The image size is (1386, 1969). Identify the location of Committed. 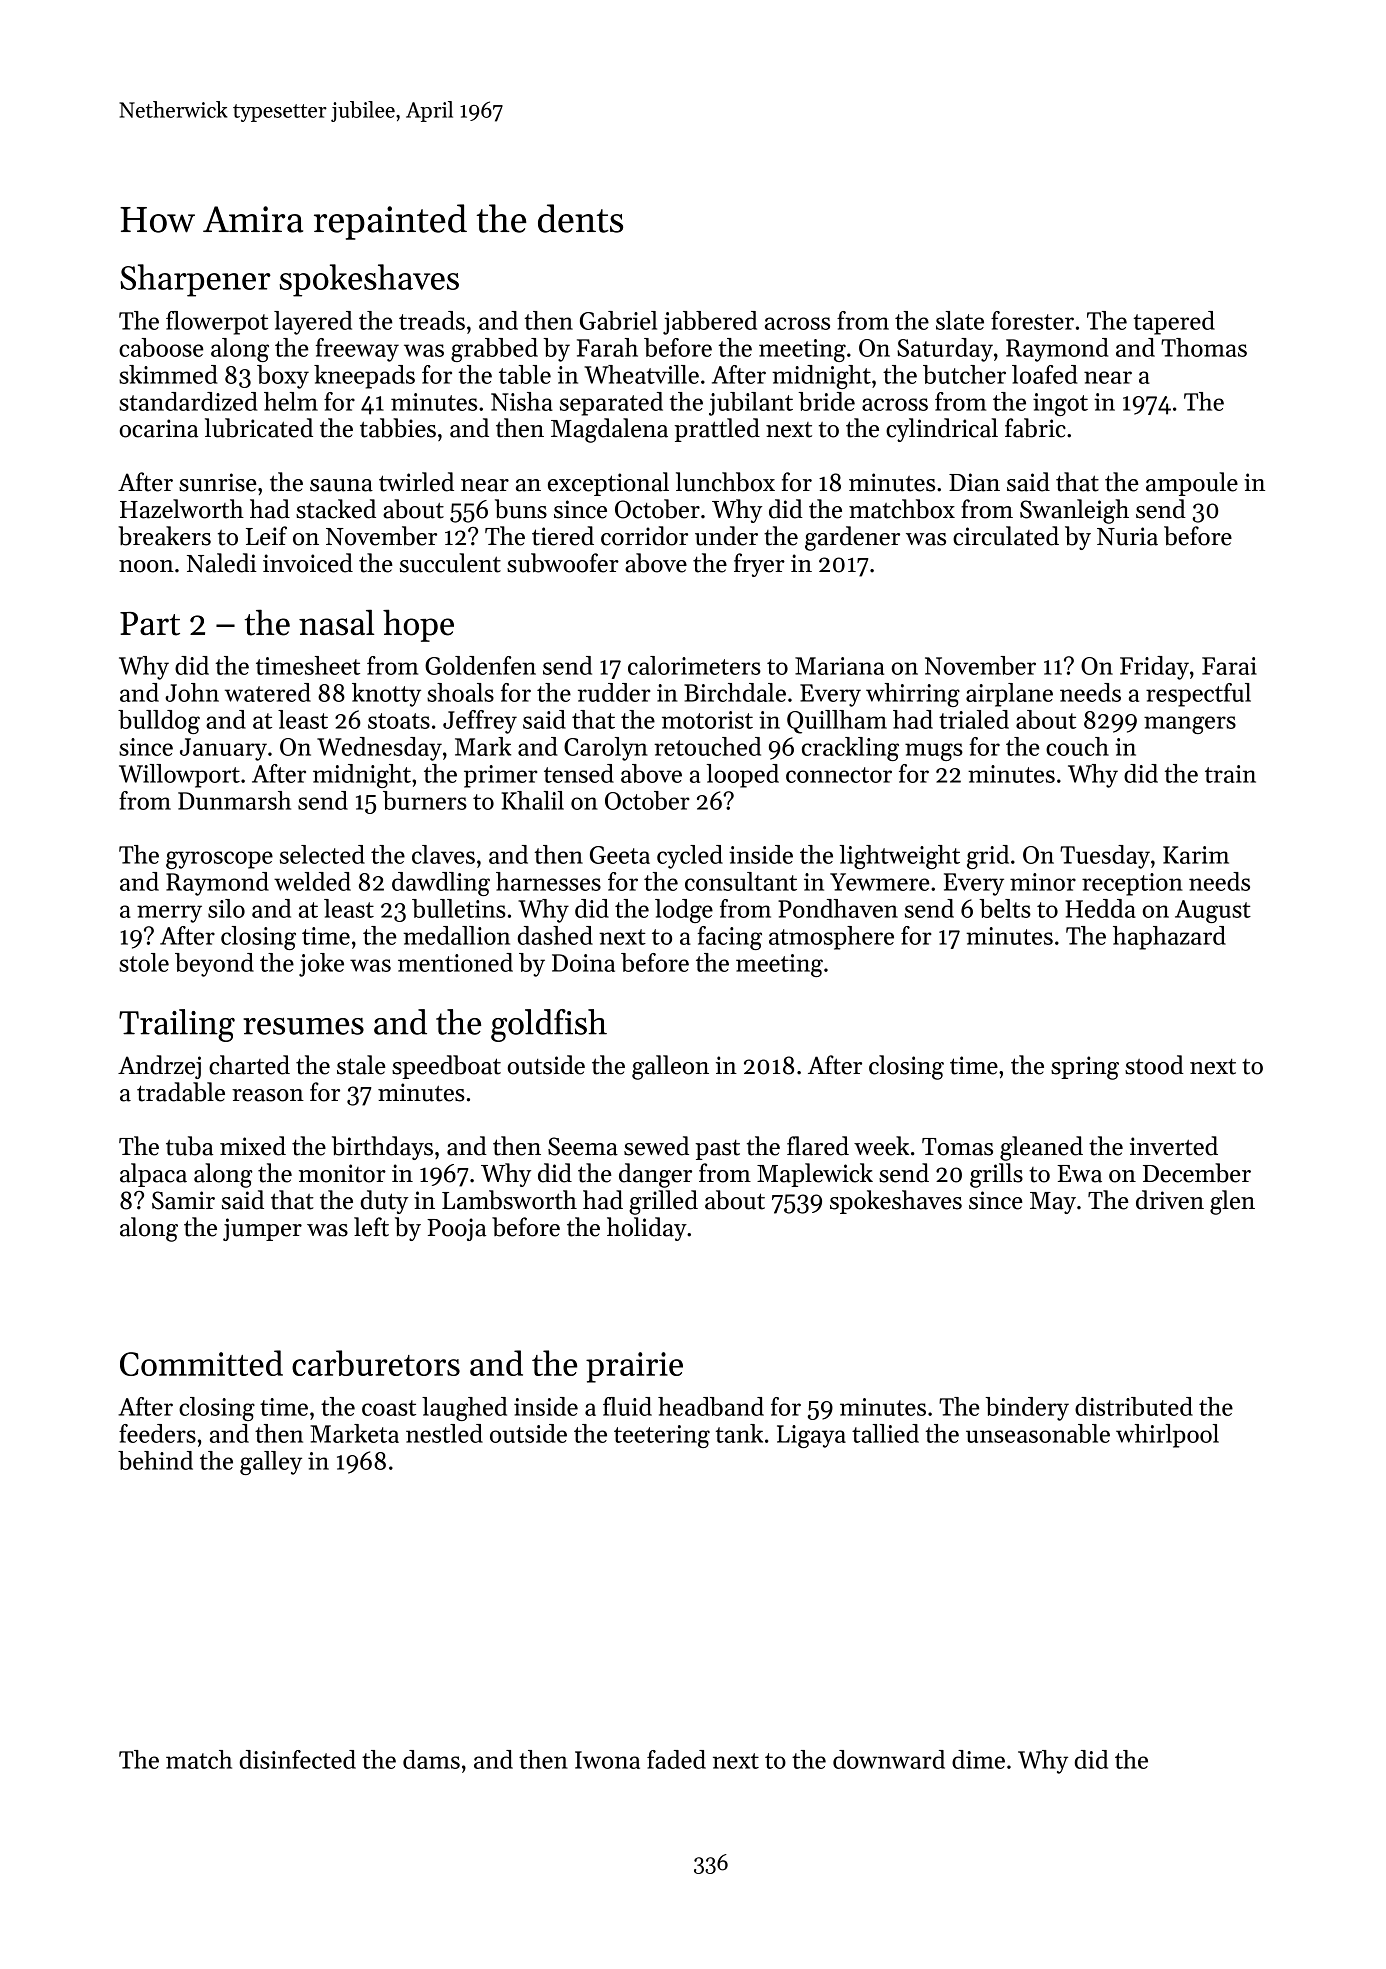
(201, 1363).
